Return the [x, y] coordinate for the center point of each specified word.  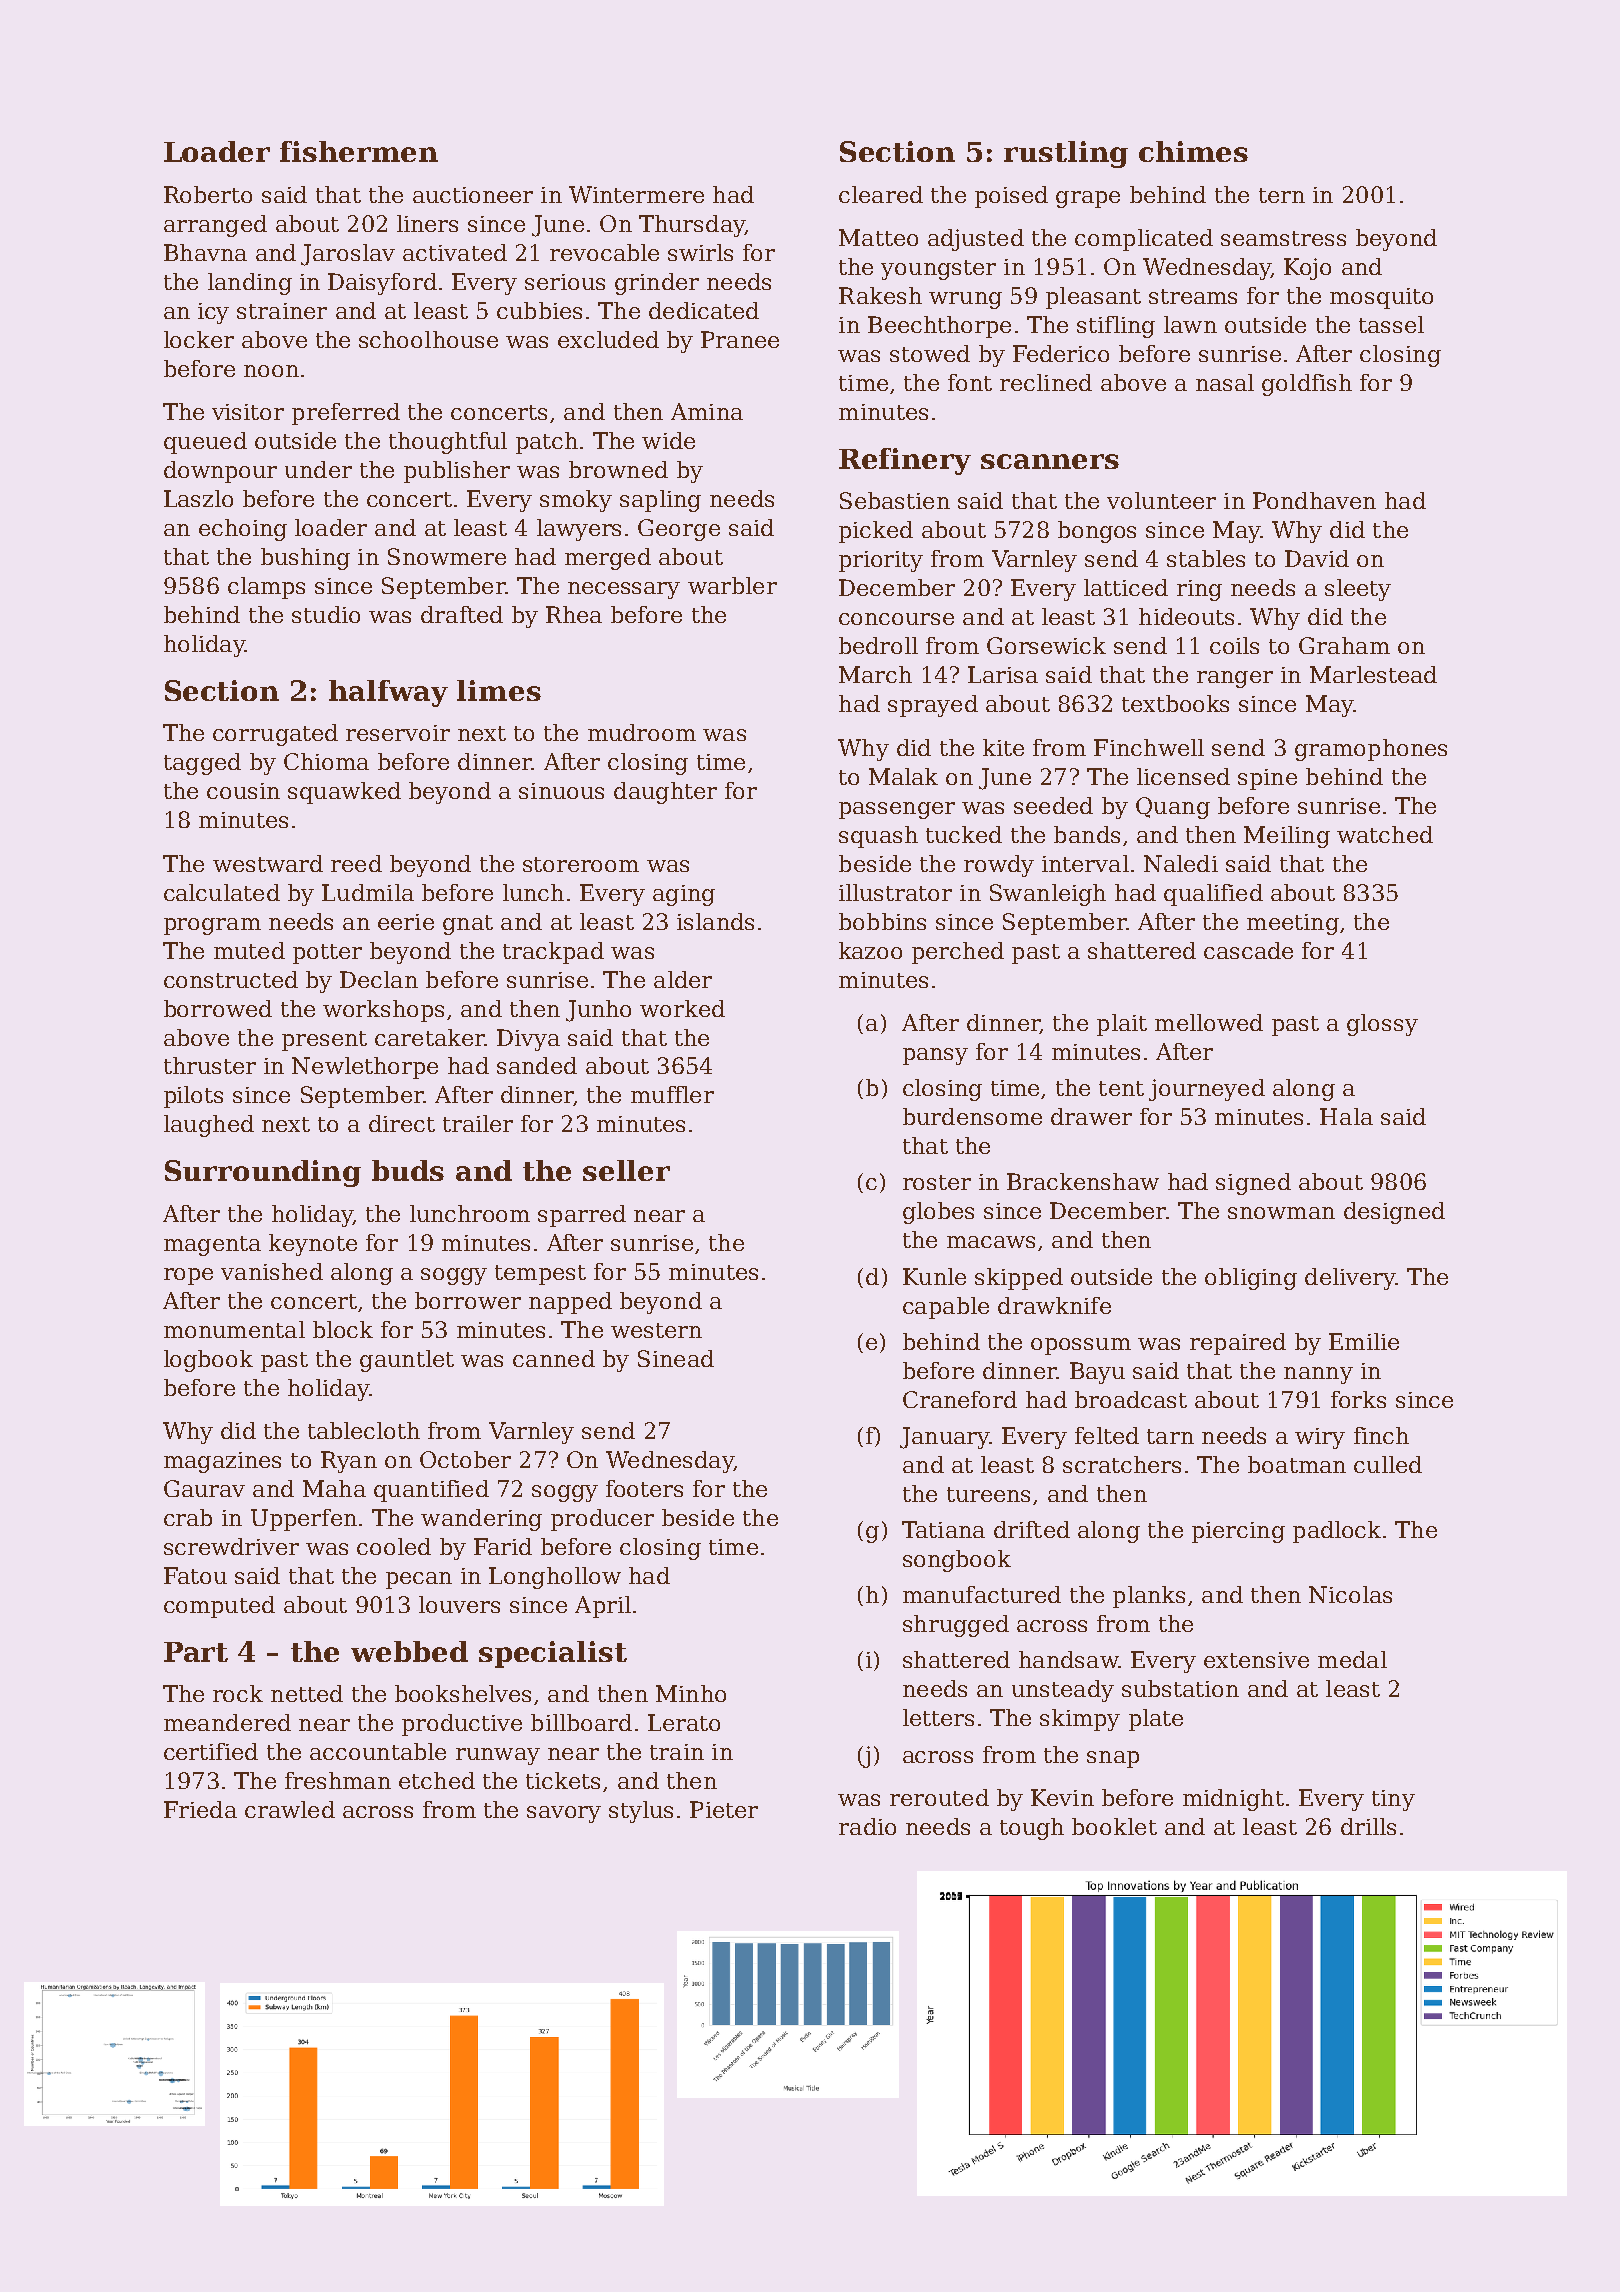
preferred [346, 414]
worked [682, 1008]
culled [1388, 1464]
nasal [1225, 382]
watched [1385, 834]
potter [327, 954]
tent [1121, 1088]
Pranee [740, 339]
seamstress [1283, 238]
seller [626, 1170]
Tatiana [943, 1529]
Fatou [195, 1575]
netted [307, 1693]
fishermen [359, 151]
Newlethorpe [365, 1068]
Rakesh [880, 295]
